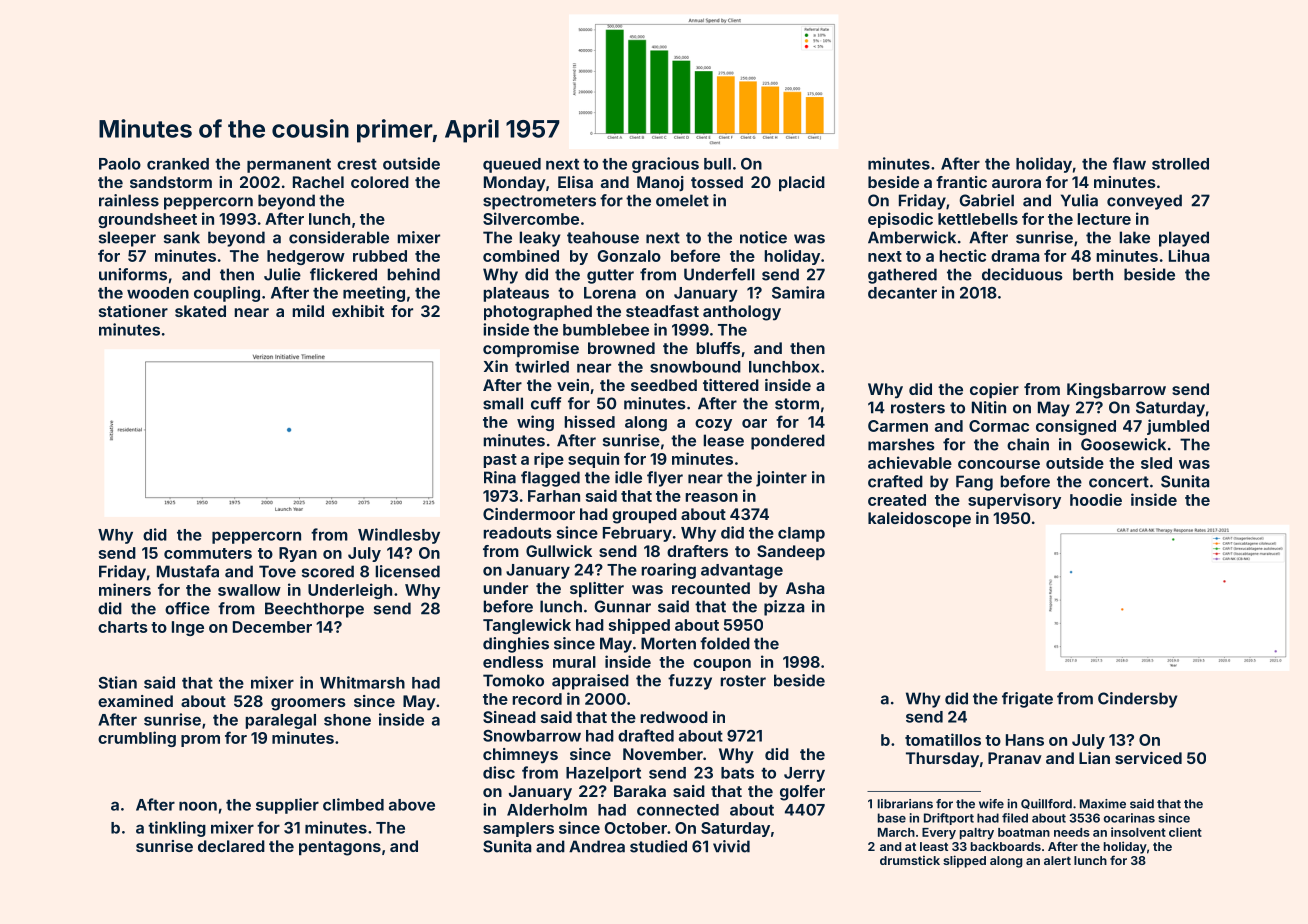 Image resolution: width=1308 pixels, height=924 pixels. What do you see at coordinates (503, 403) in the screenshot?
I see `small` at bounding box center [503, 403].
